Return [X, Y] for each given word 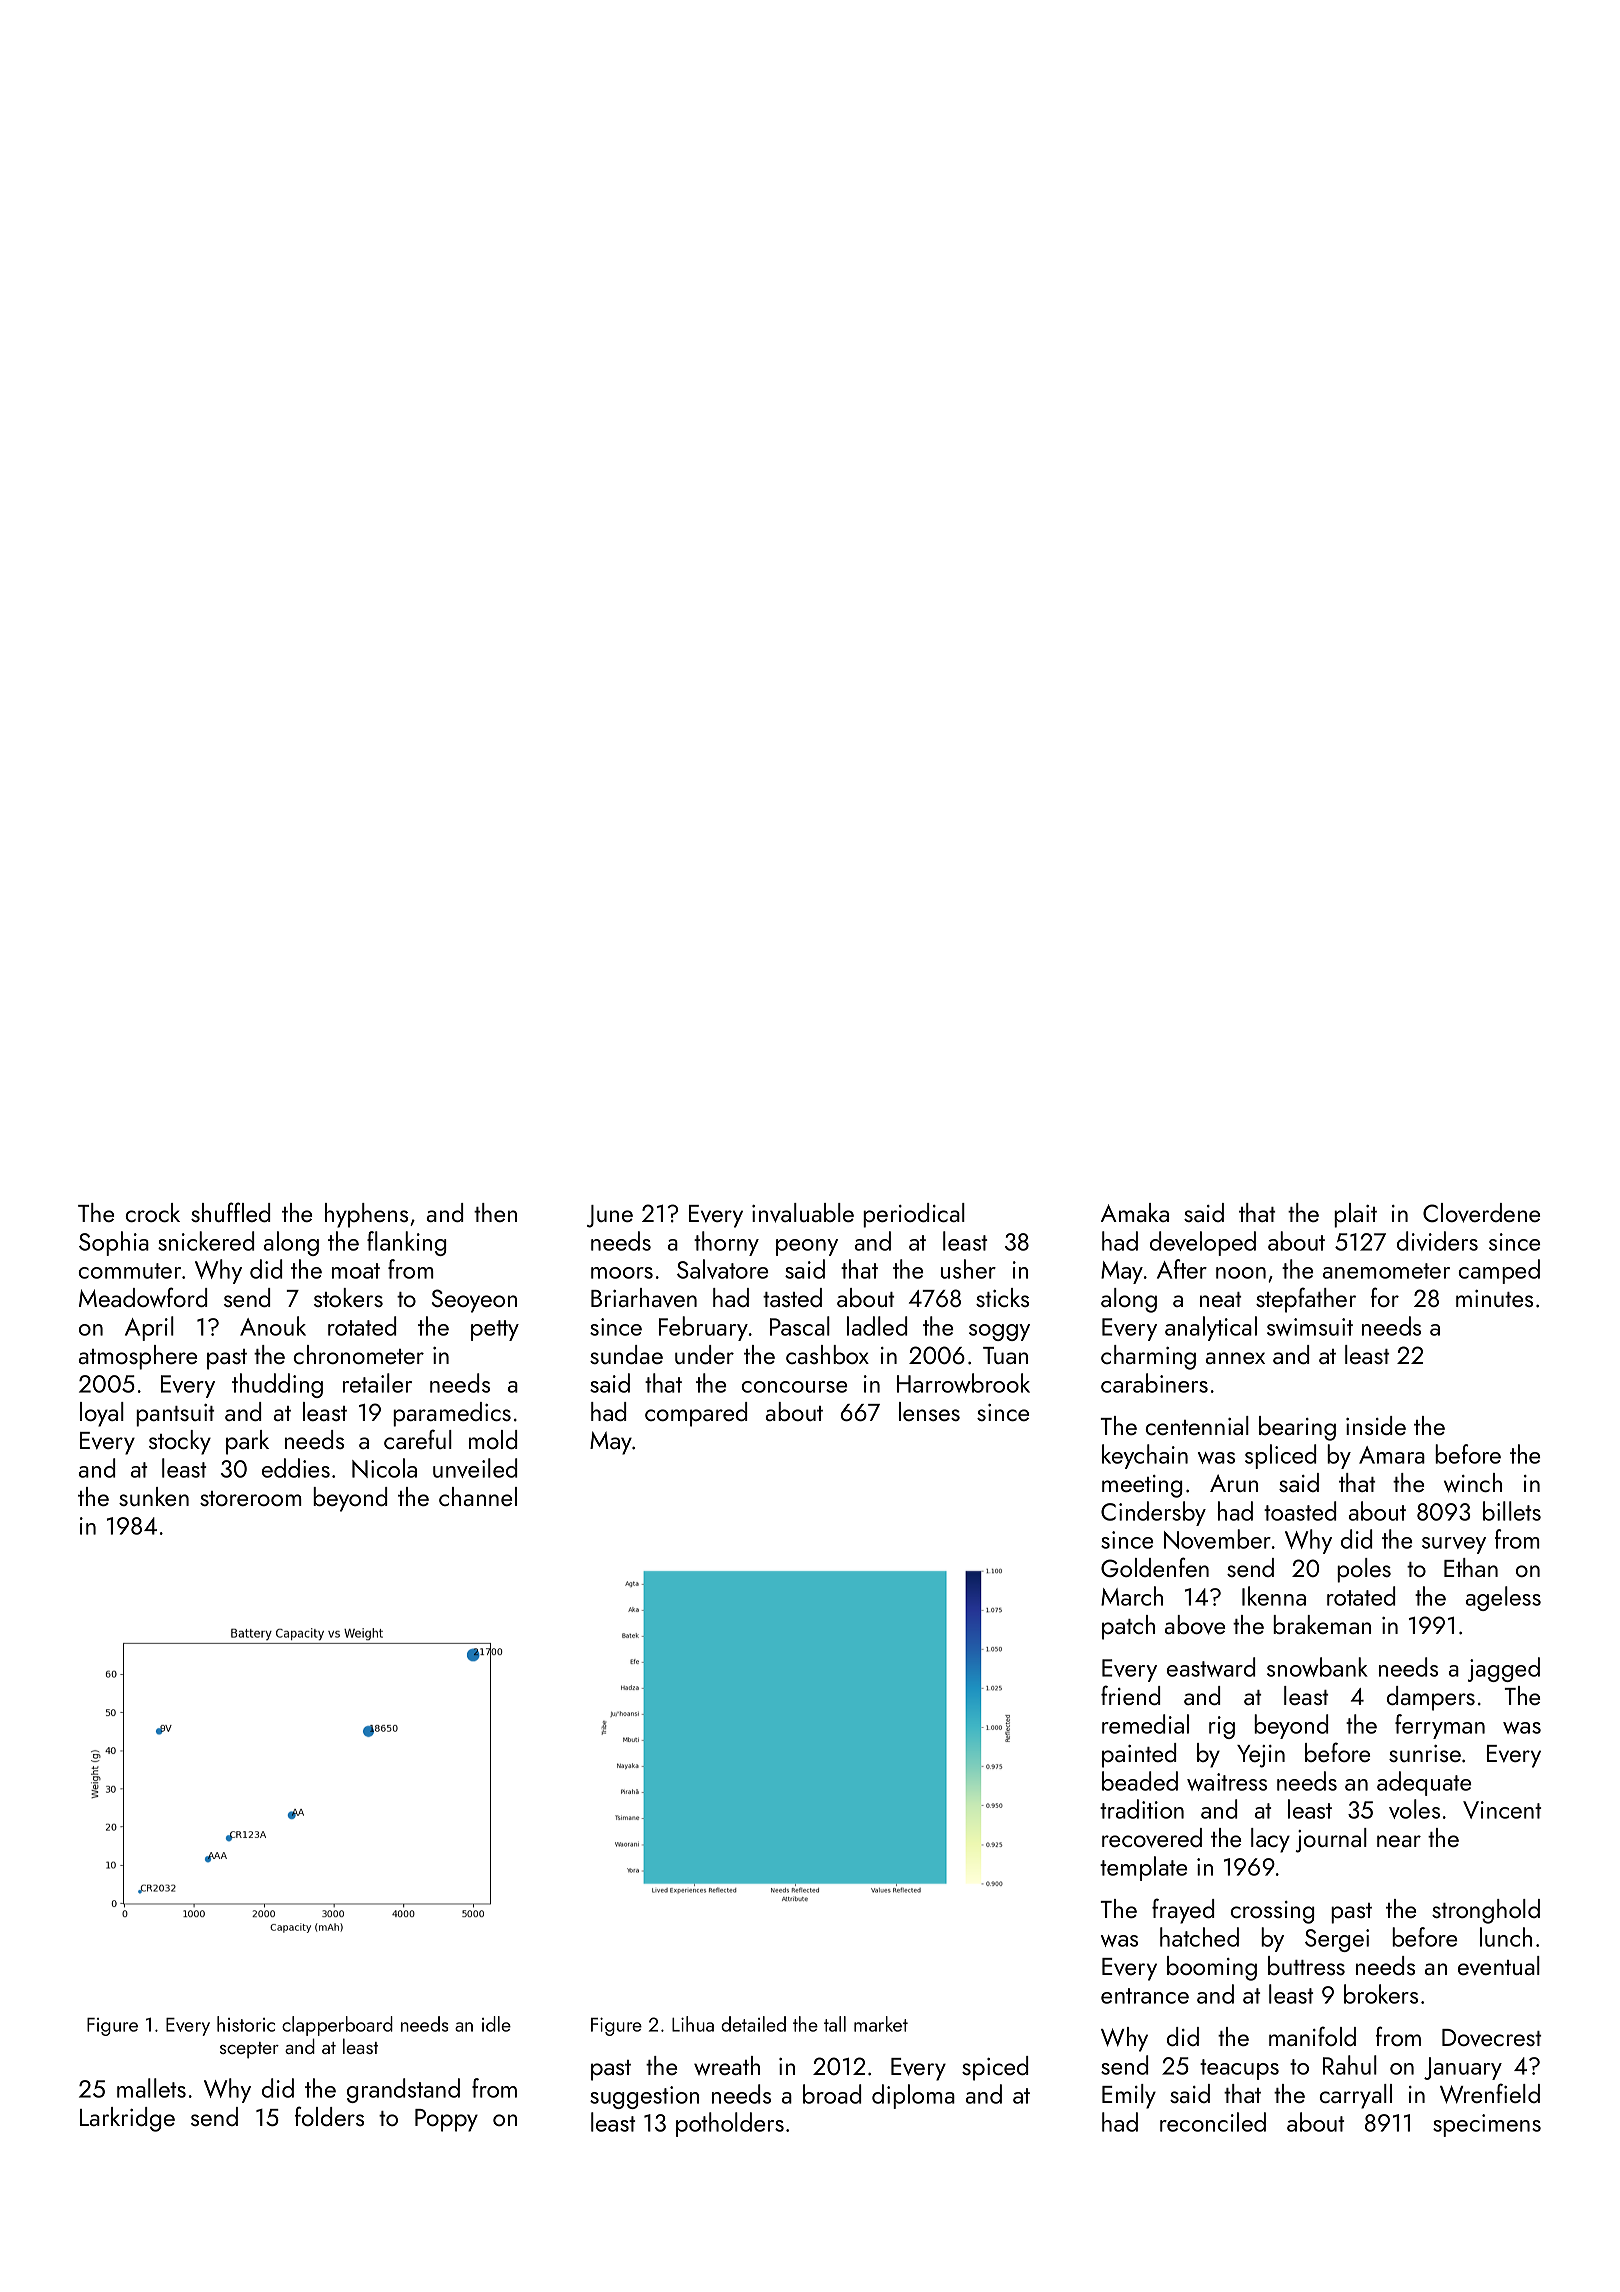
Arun [1234, 1483]
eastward [1211, 1667]
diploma [913, 2096]
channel [478, 1496]
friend [1131, 1695]
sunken [154, 1496]
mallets [151, 2088]
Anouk [273, 1326]
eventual [1499, 1965]
